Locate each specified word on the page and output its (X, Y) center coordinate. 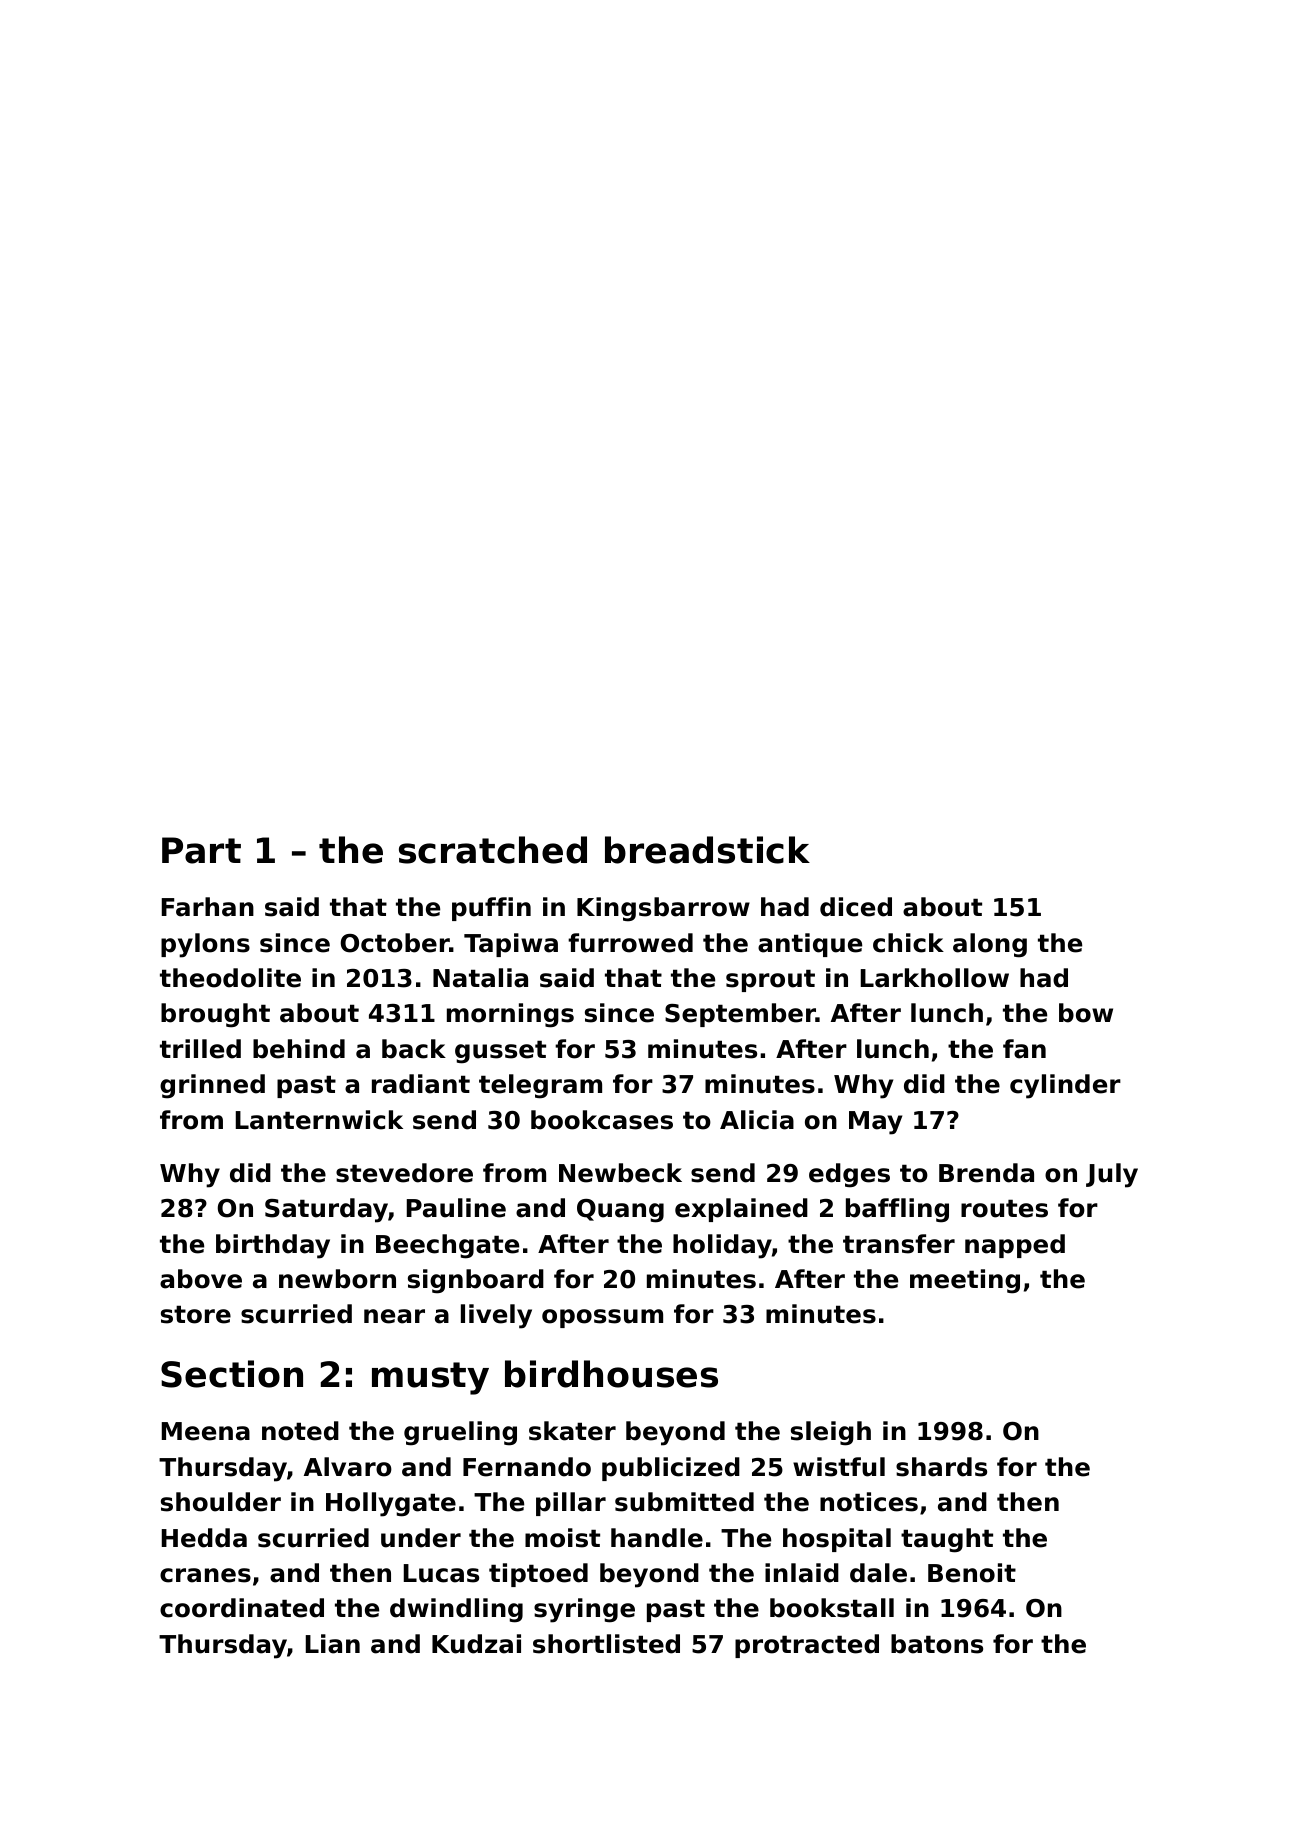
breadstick (707, 850)
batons (937, 1644)
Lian (333, 1644)
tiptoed (538, 1575)
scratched (493, 850)
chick (908, 943)
